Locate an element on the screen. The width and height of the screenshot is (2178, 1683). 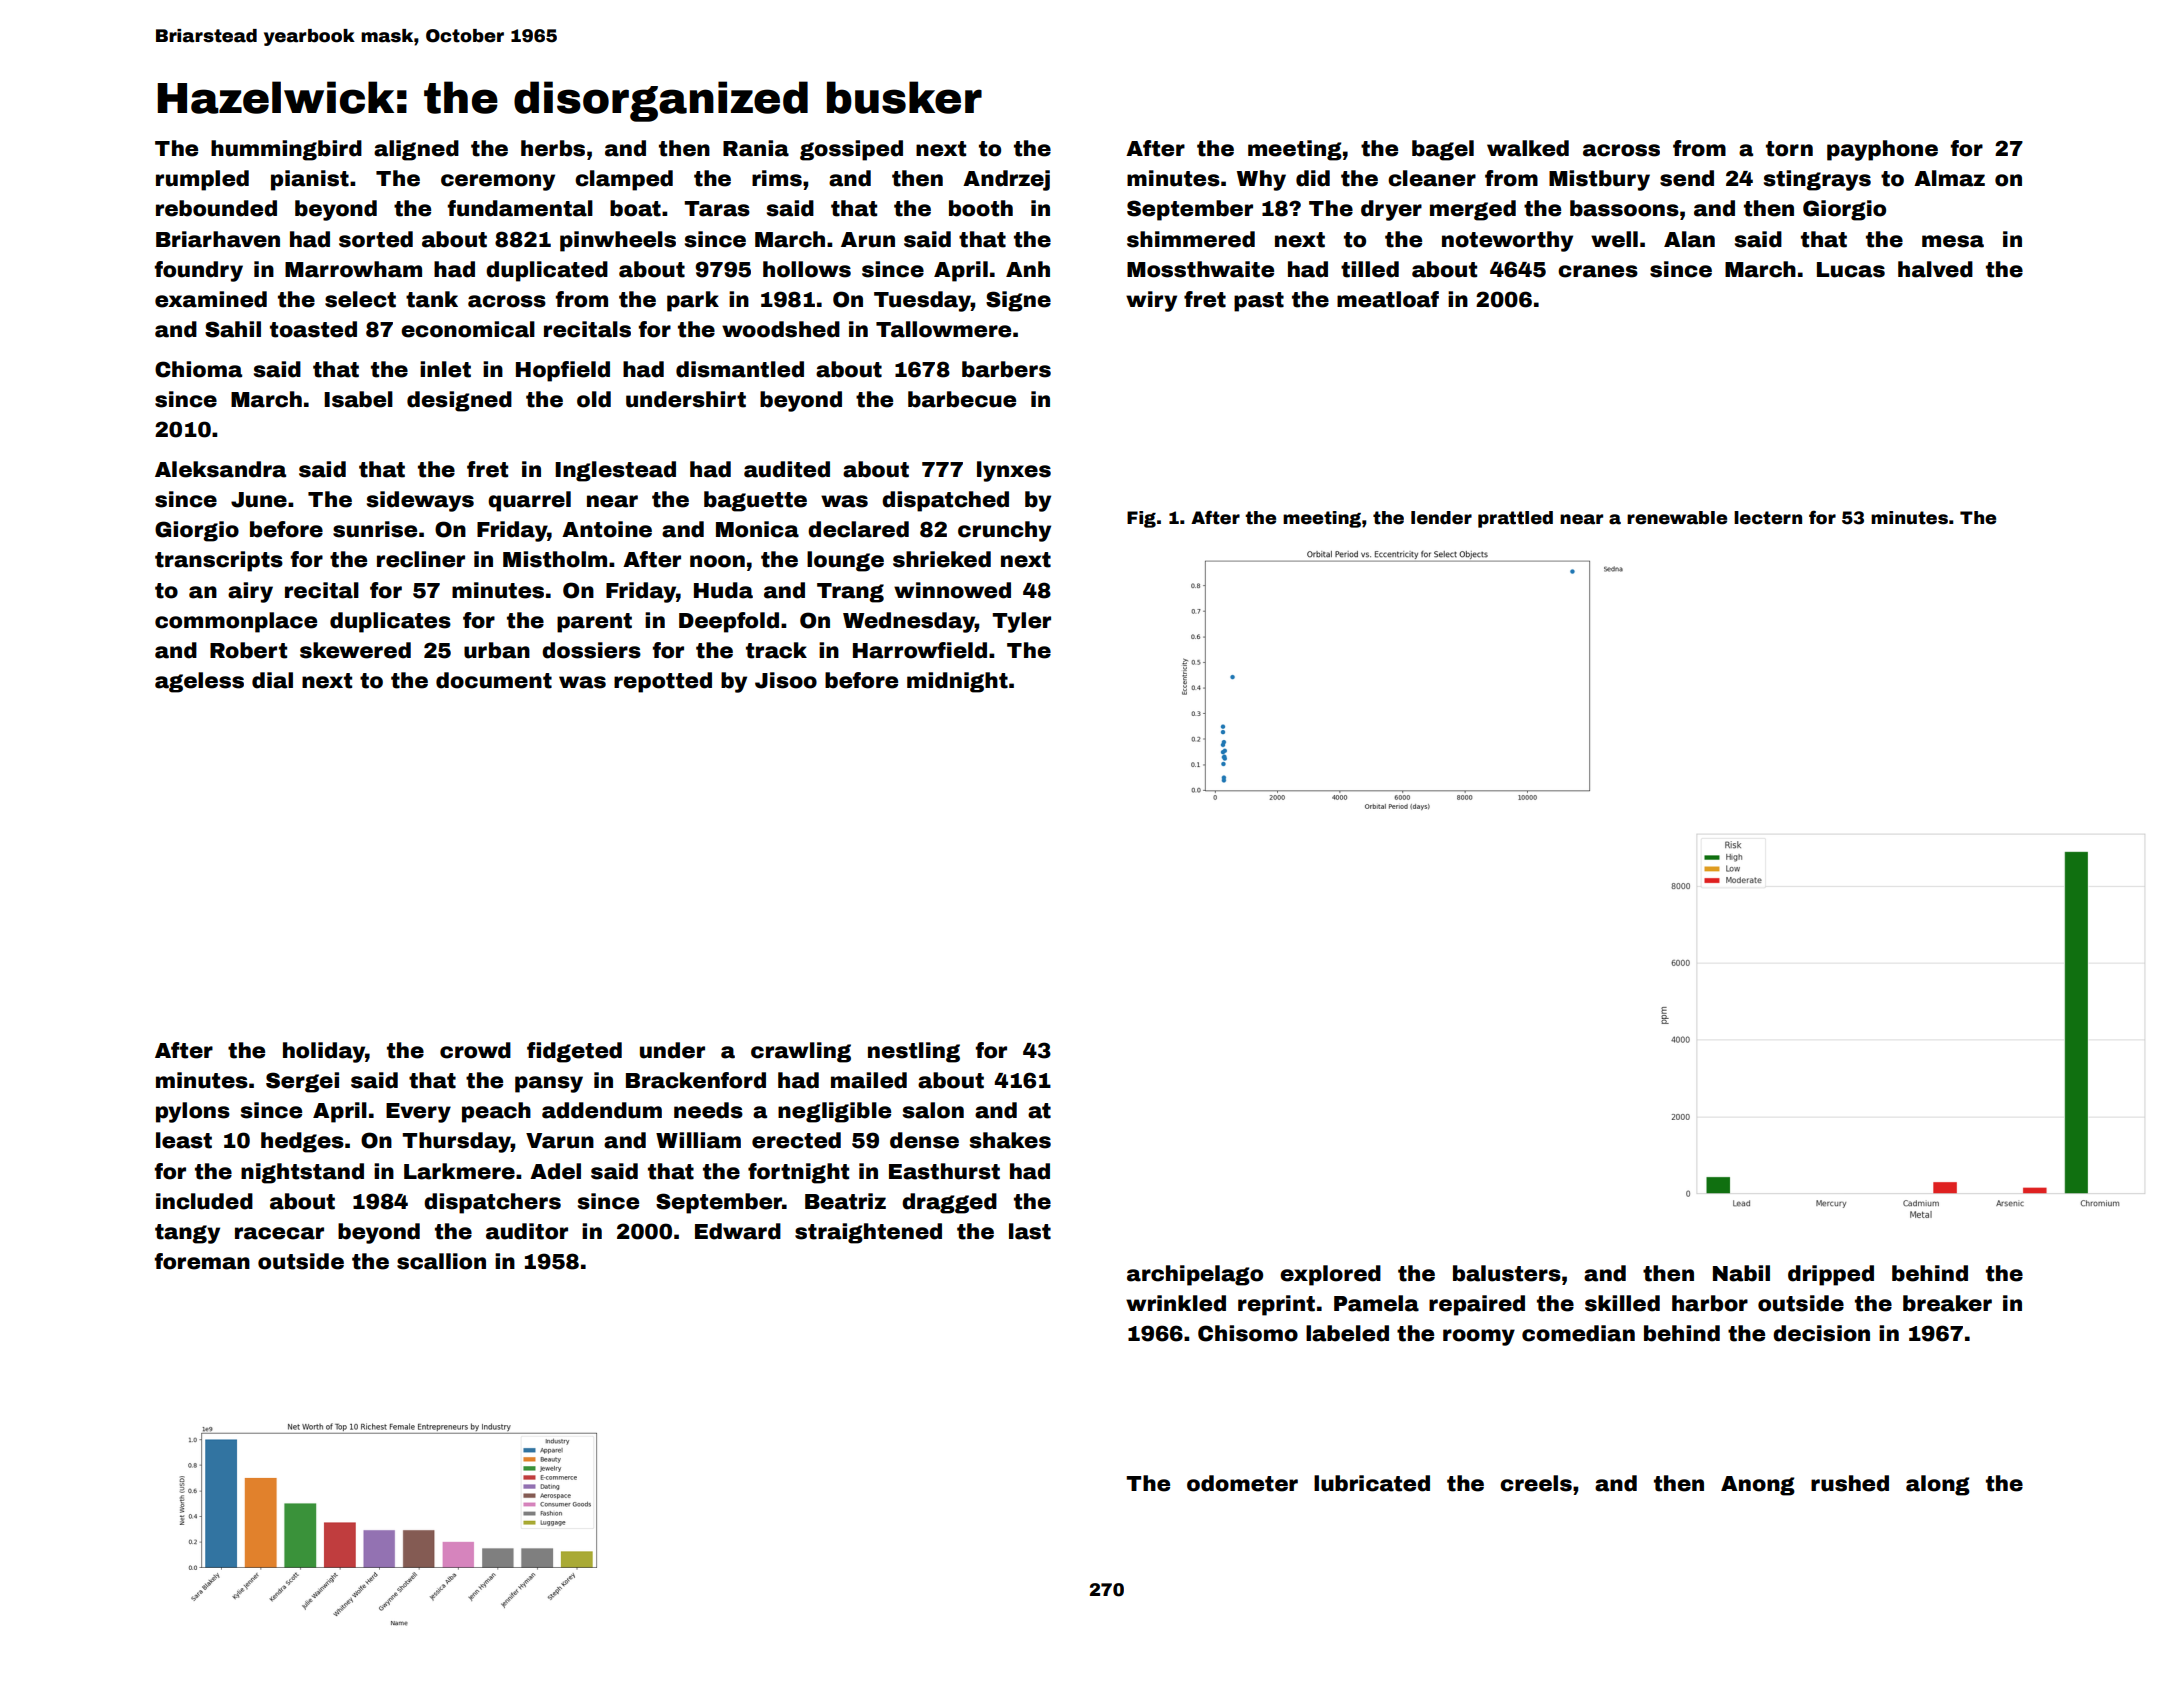
Lucas is located at coordinates (1851, 270).
